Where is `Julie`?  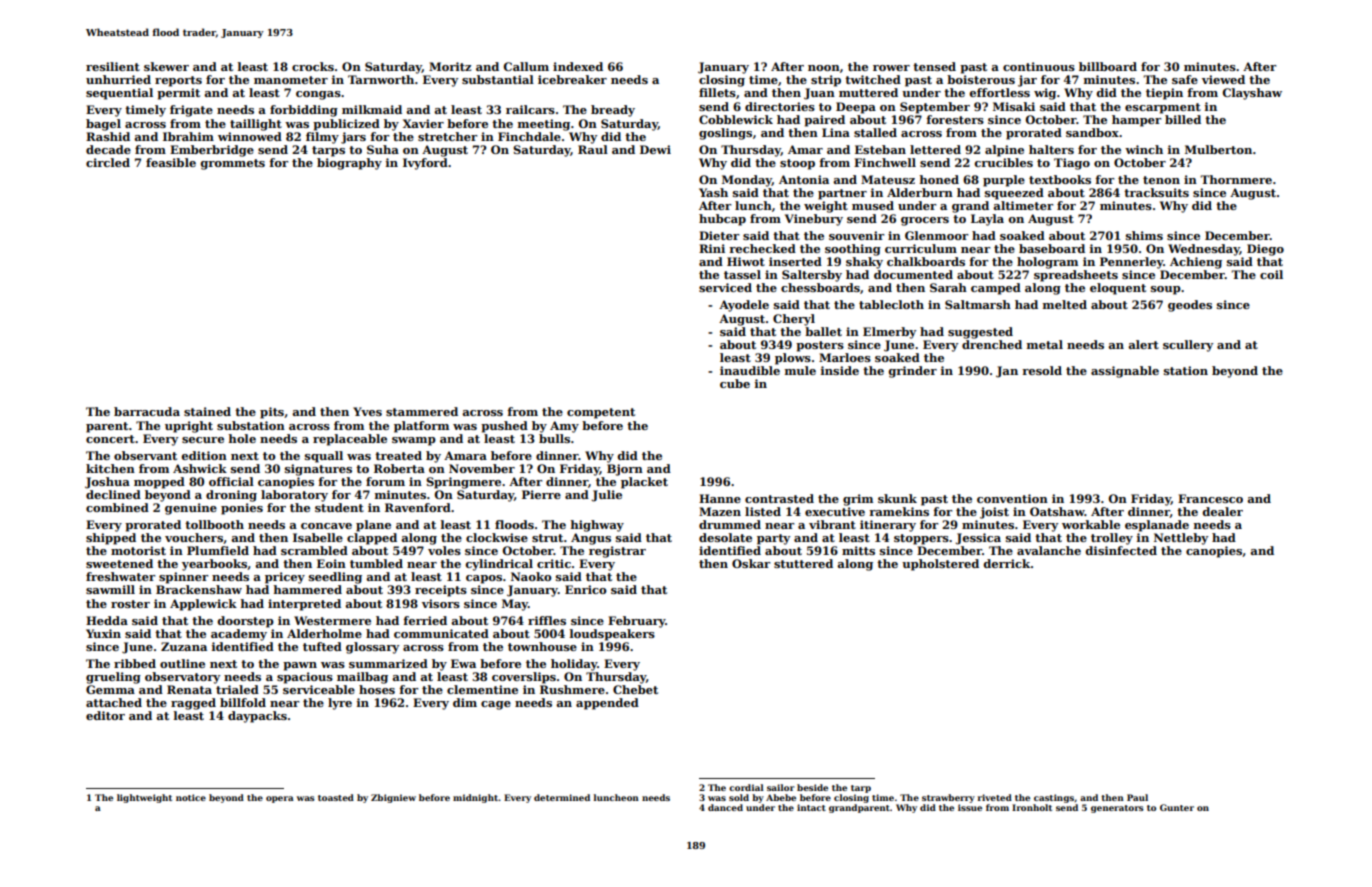
Julie is located at coordinates (606, 496).
